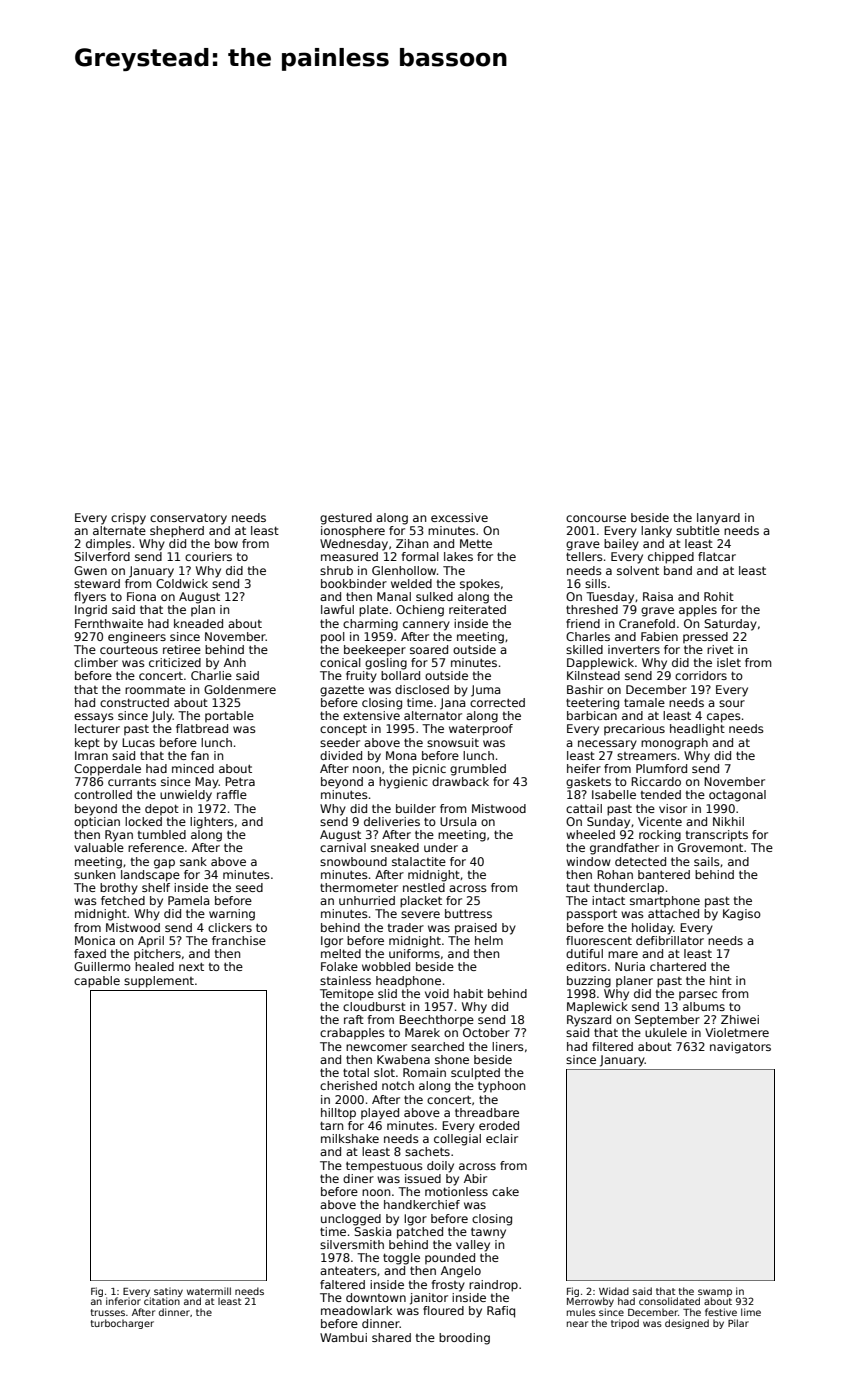 The width and height of the screenshot is (849, 1400). What do you see at coordinates (103, 794) in the screenshot?
I see `controlled` at bounding box center [103, 794].
